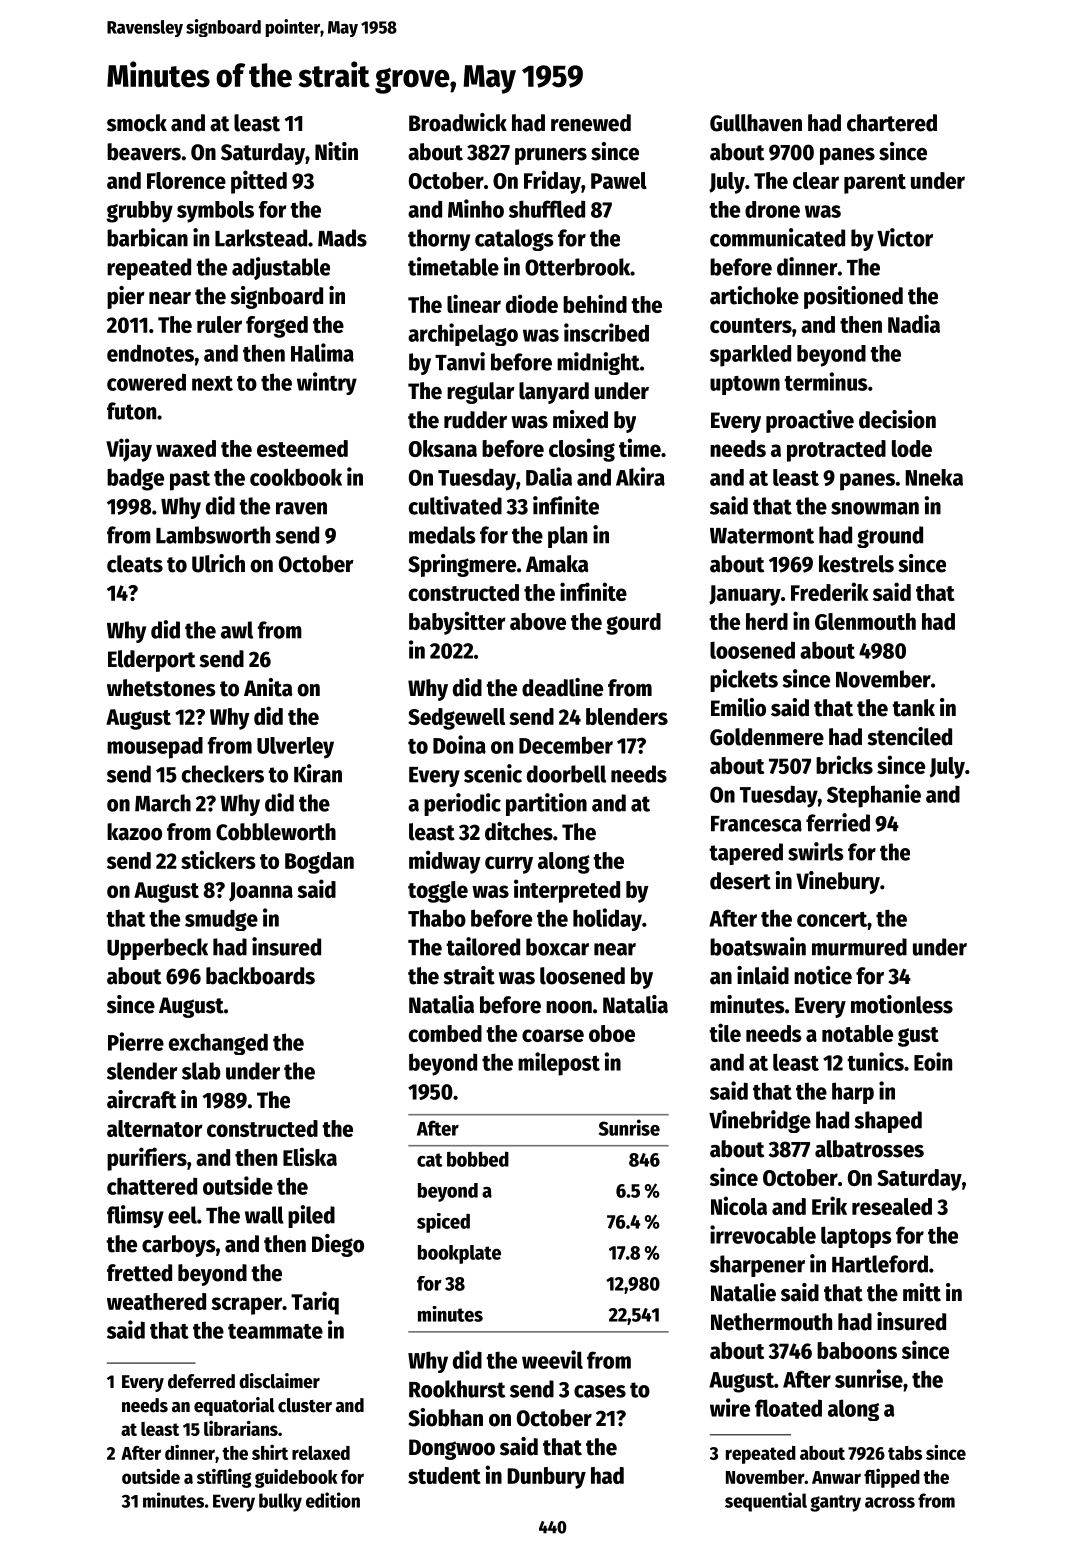 The height and width of the document is (1559, 1077). What do you see at coordinates (756, 123) in the document?
I see `Gullhaven` at bounding box center [756, 123].
